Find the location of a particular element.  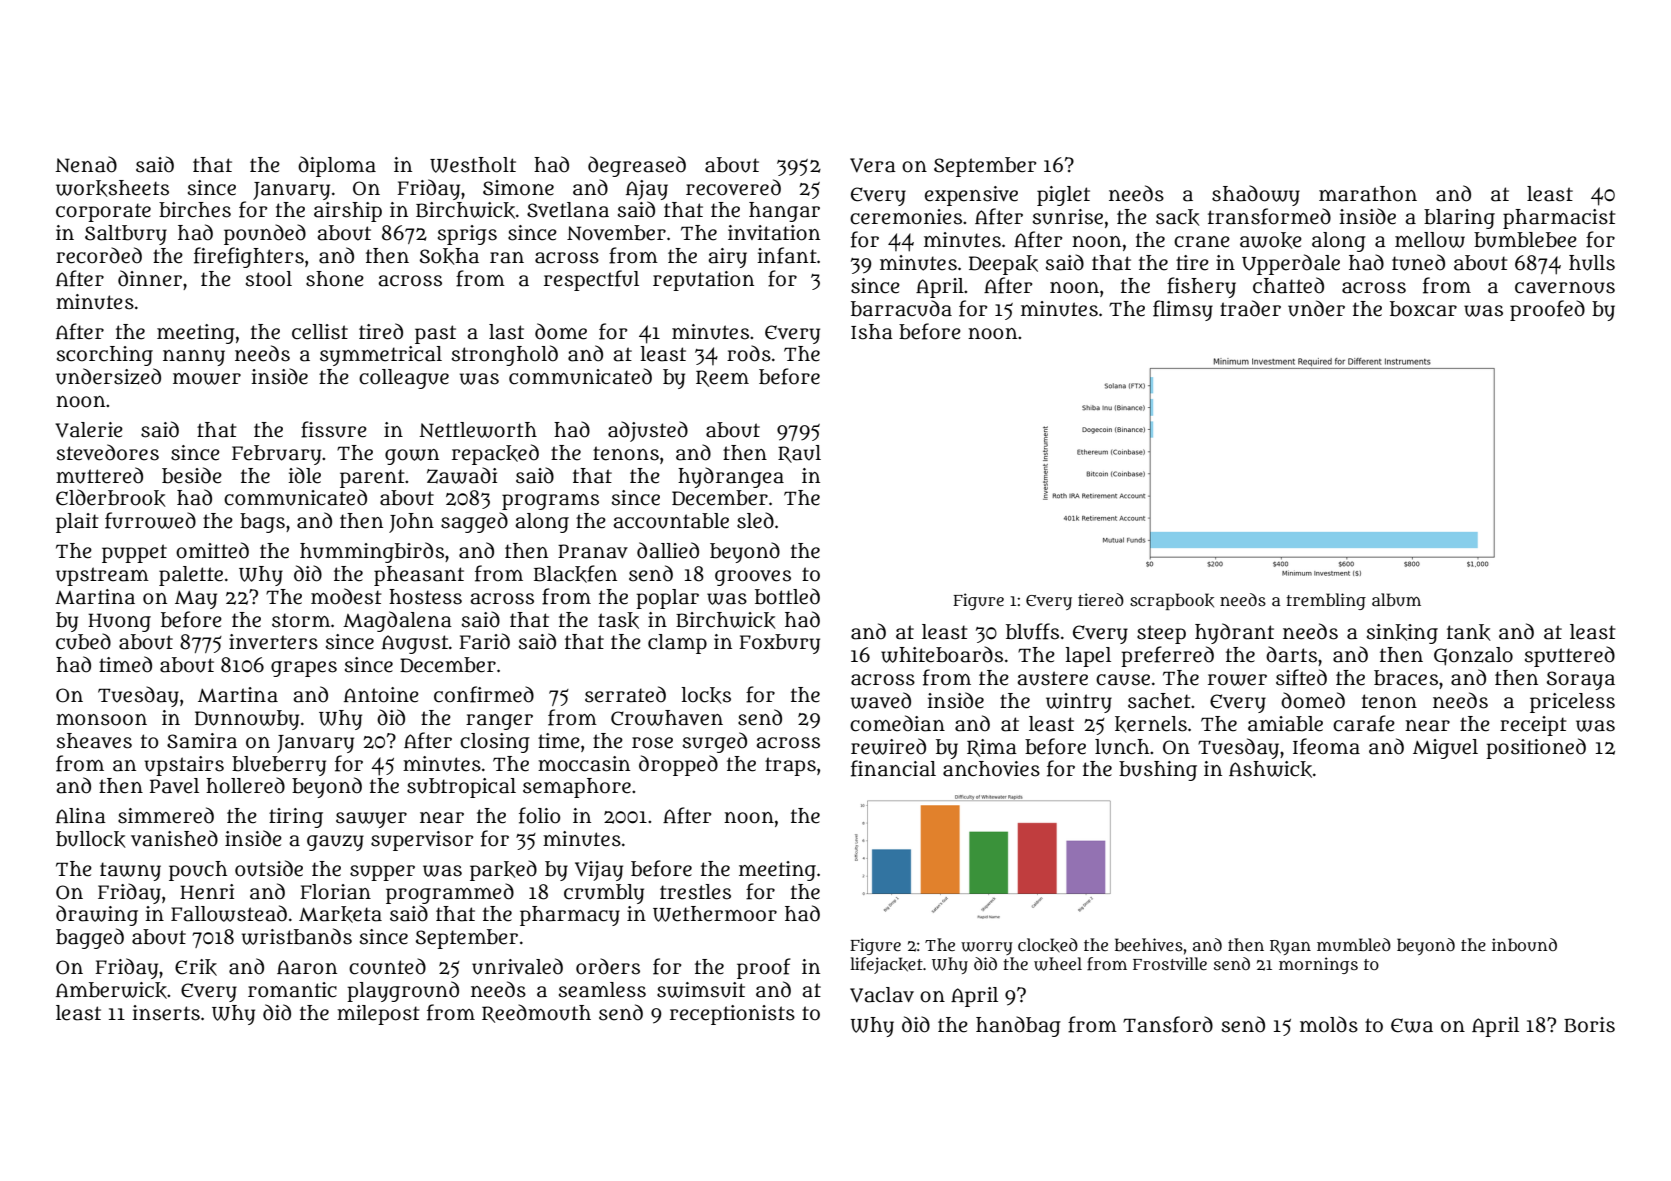

milepost is located at coordinates (378, 1015).
